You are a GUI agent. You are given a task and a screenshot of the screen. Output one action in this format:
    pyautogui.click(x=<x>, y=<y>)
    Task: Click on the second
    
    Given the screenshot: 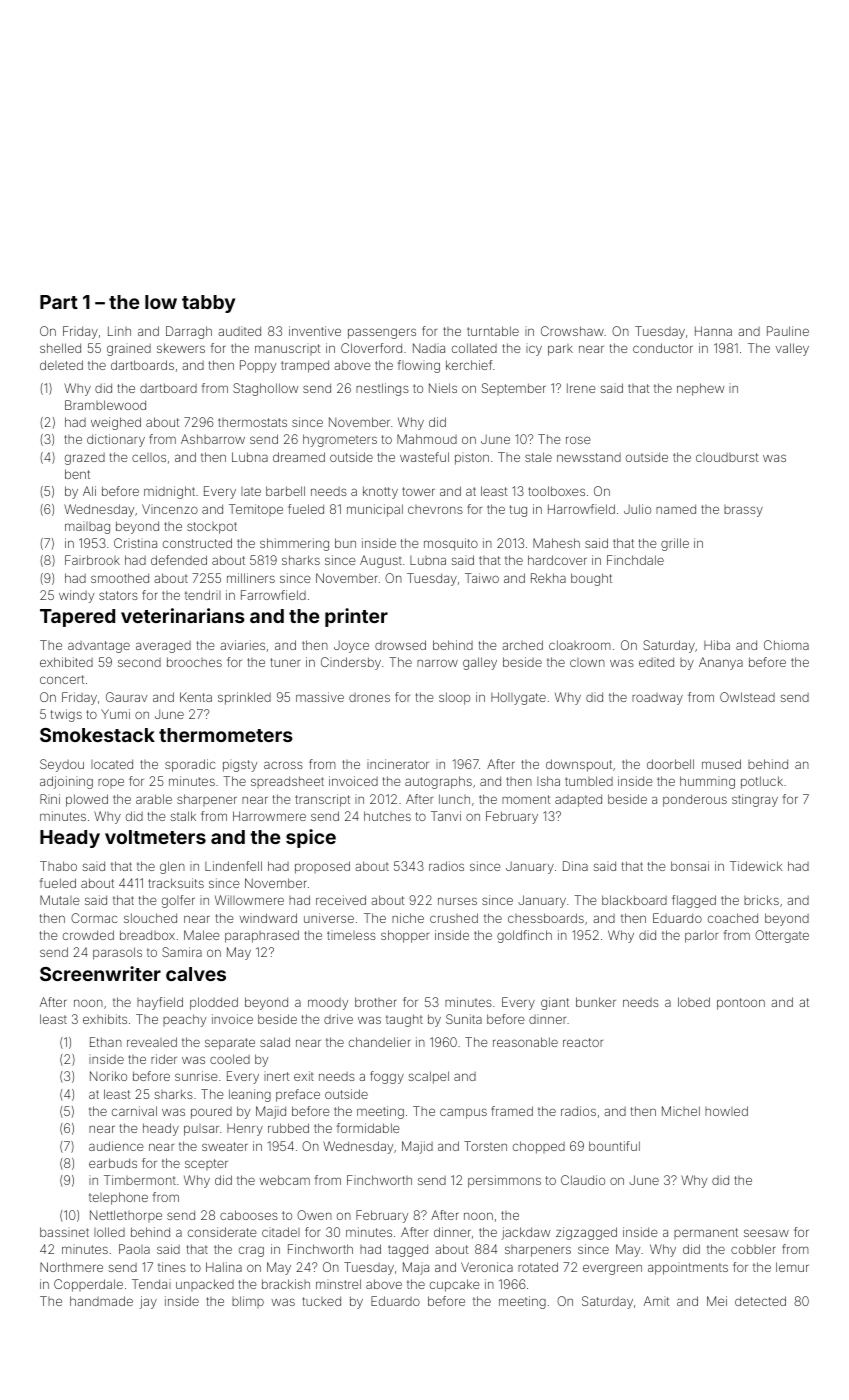 What is the action you would take?
    pyautogui.click(x=139, y=662)
